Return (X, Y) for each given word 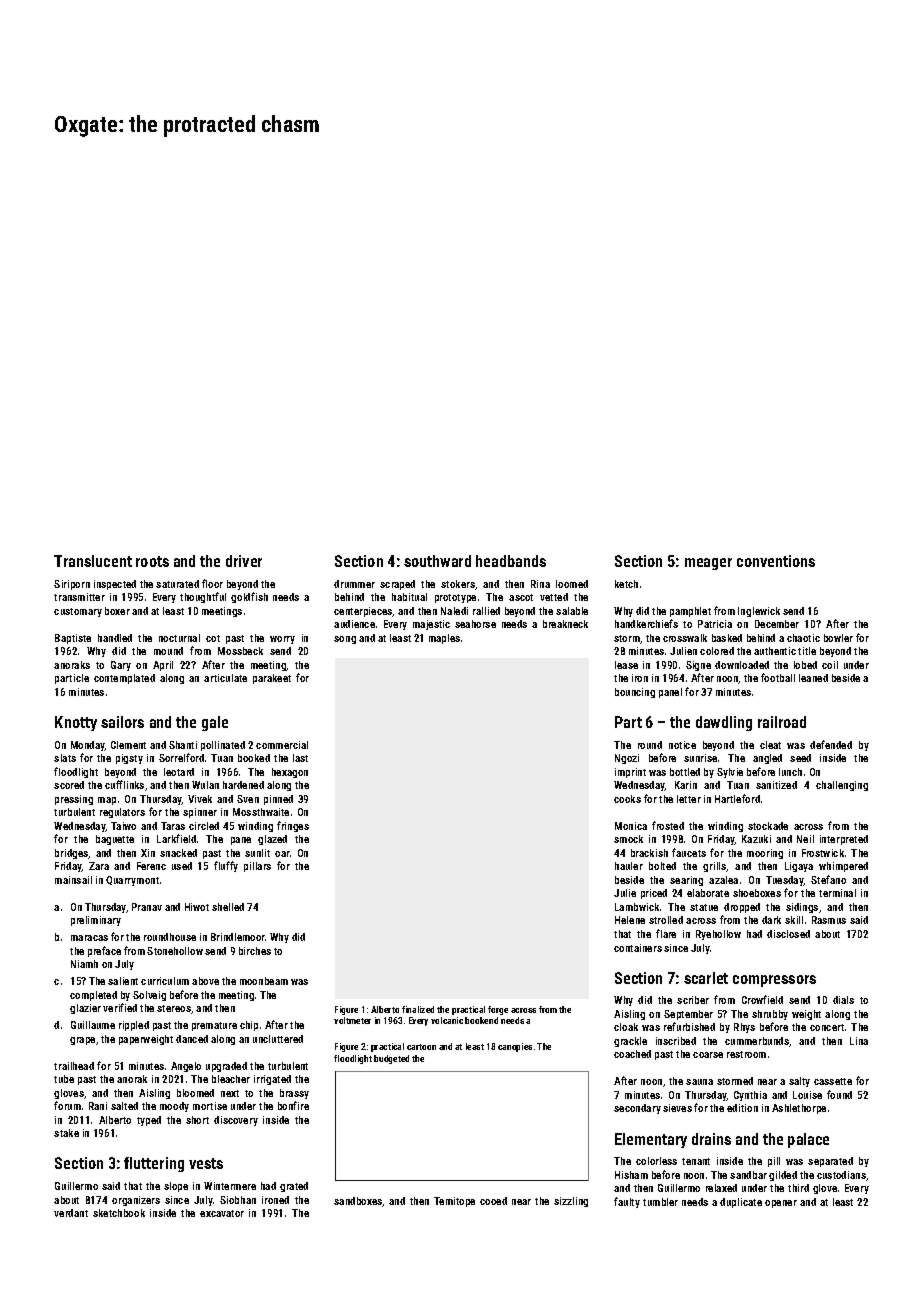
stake (66, 1133)
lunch (790, 772)
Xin (148, 853)
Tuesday (785, 881)
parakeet (272, 679)
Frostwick (823, 853)
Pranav (147, 907)
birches (255, 951)
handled (115, 638)
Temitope (454, 1202)
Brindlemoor (238, 937)
